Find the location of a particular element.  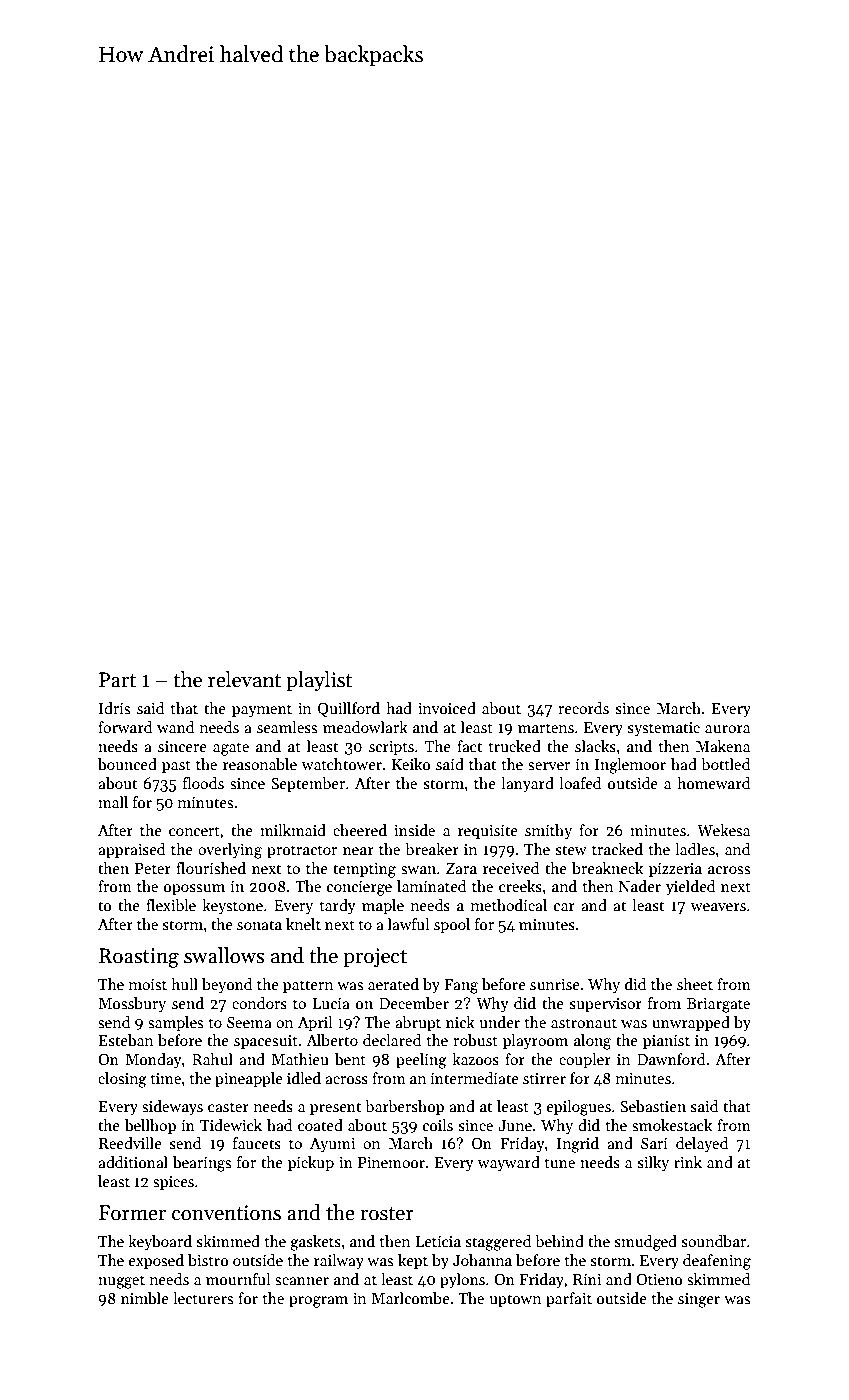

abrupt is located at coordinates (418, 1023).
